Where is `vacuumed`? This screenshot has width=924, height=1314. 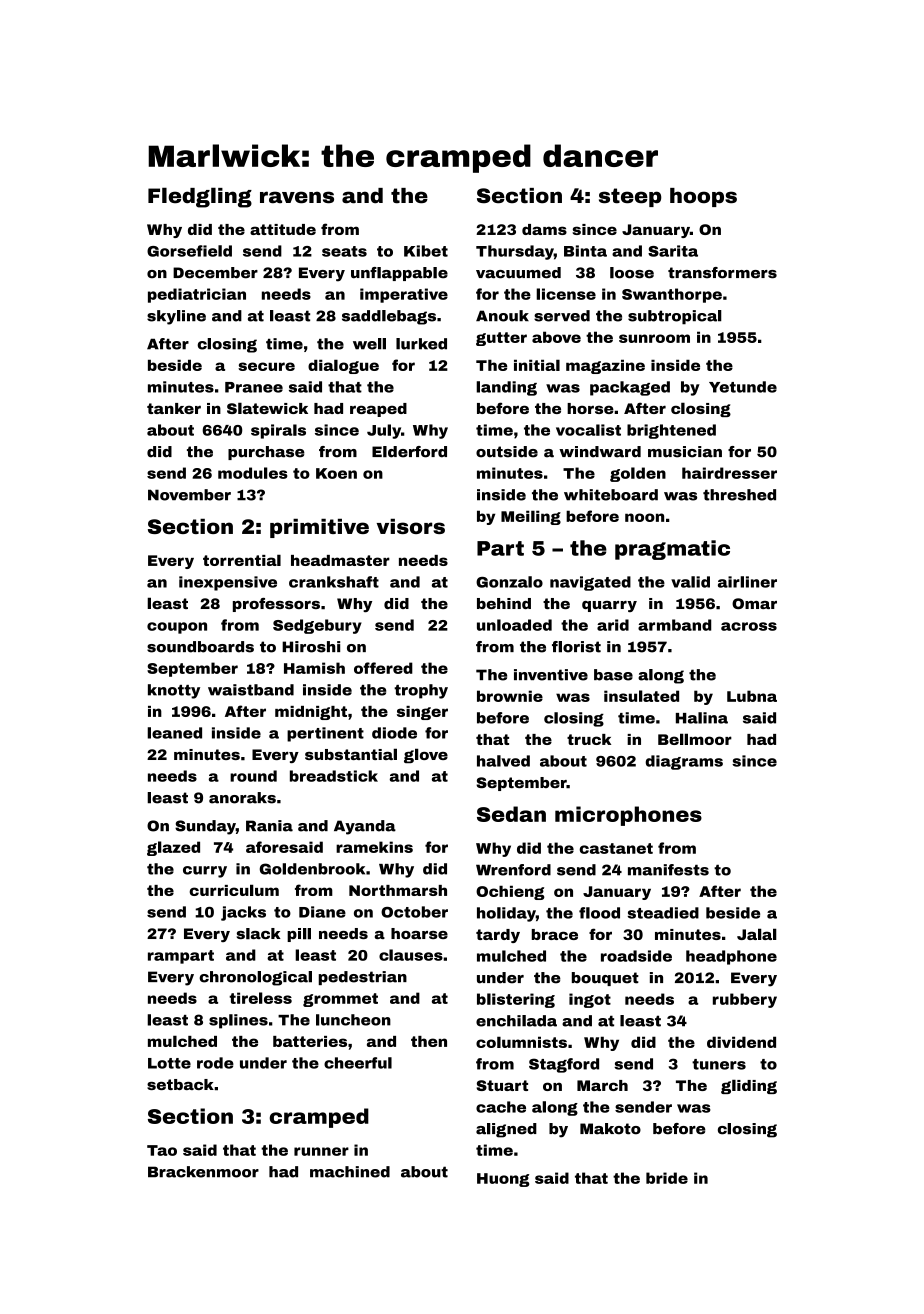 vacuumed is located at coordinates (518, 273).
